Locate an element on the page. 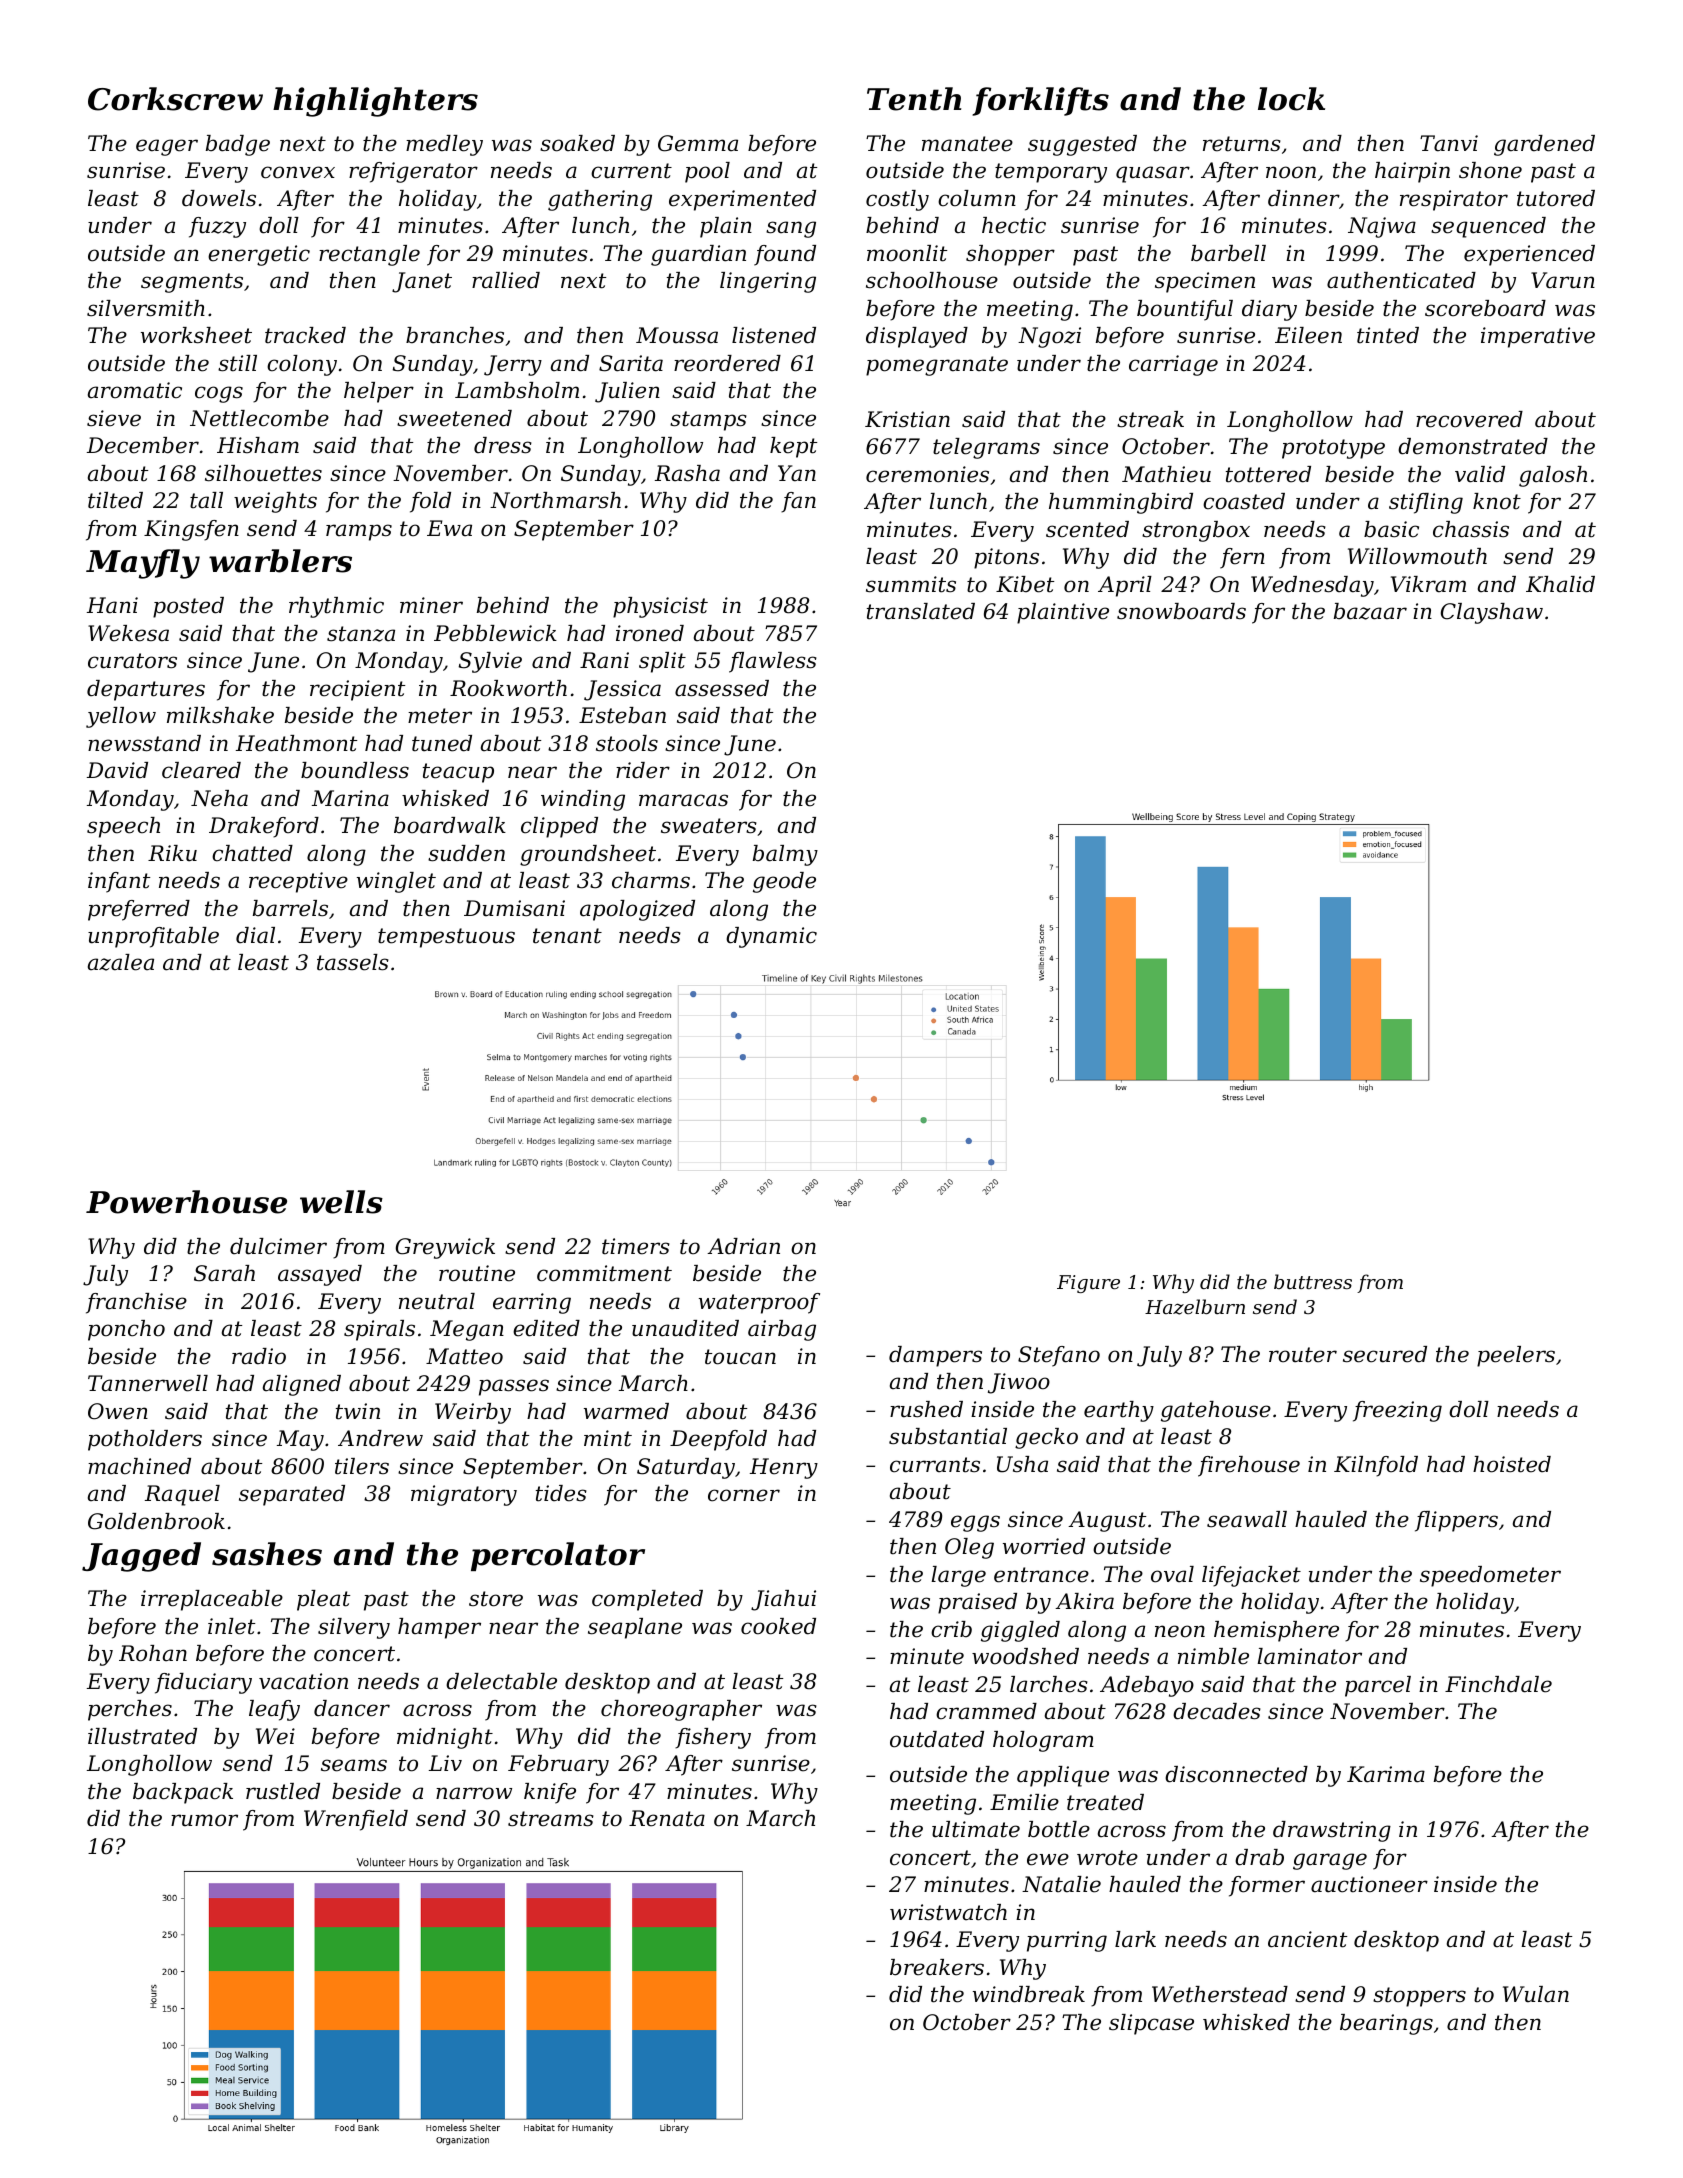  flippers is located at coordinates (1456, 1521).
